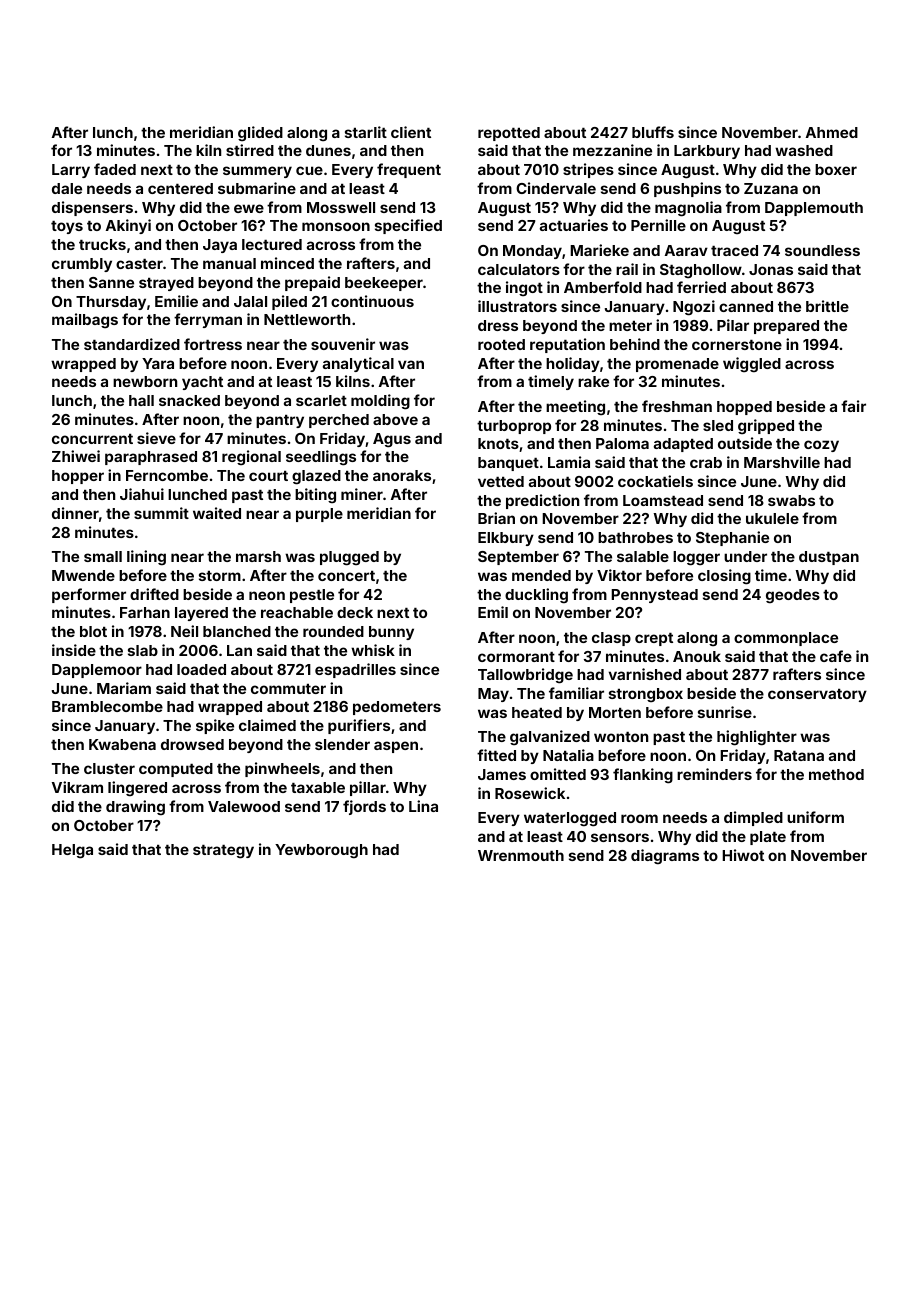  Describe the element at coordinates (72, 851) in the page. I see `Helga` at that location.
